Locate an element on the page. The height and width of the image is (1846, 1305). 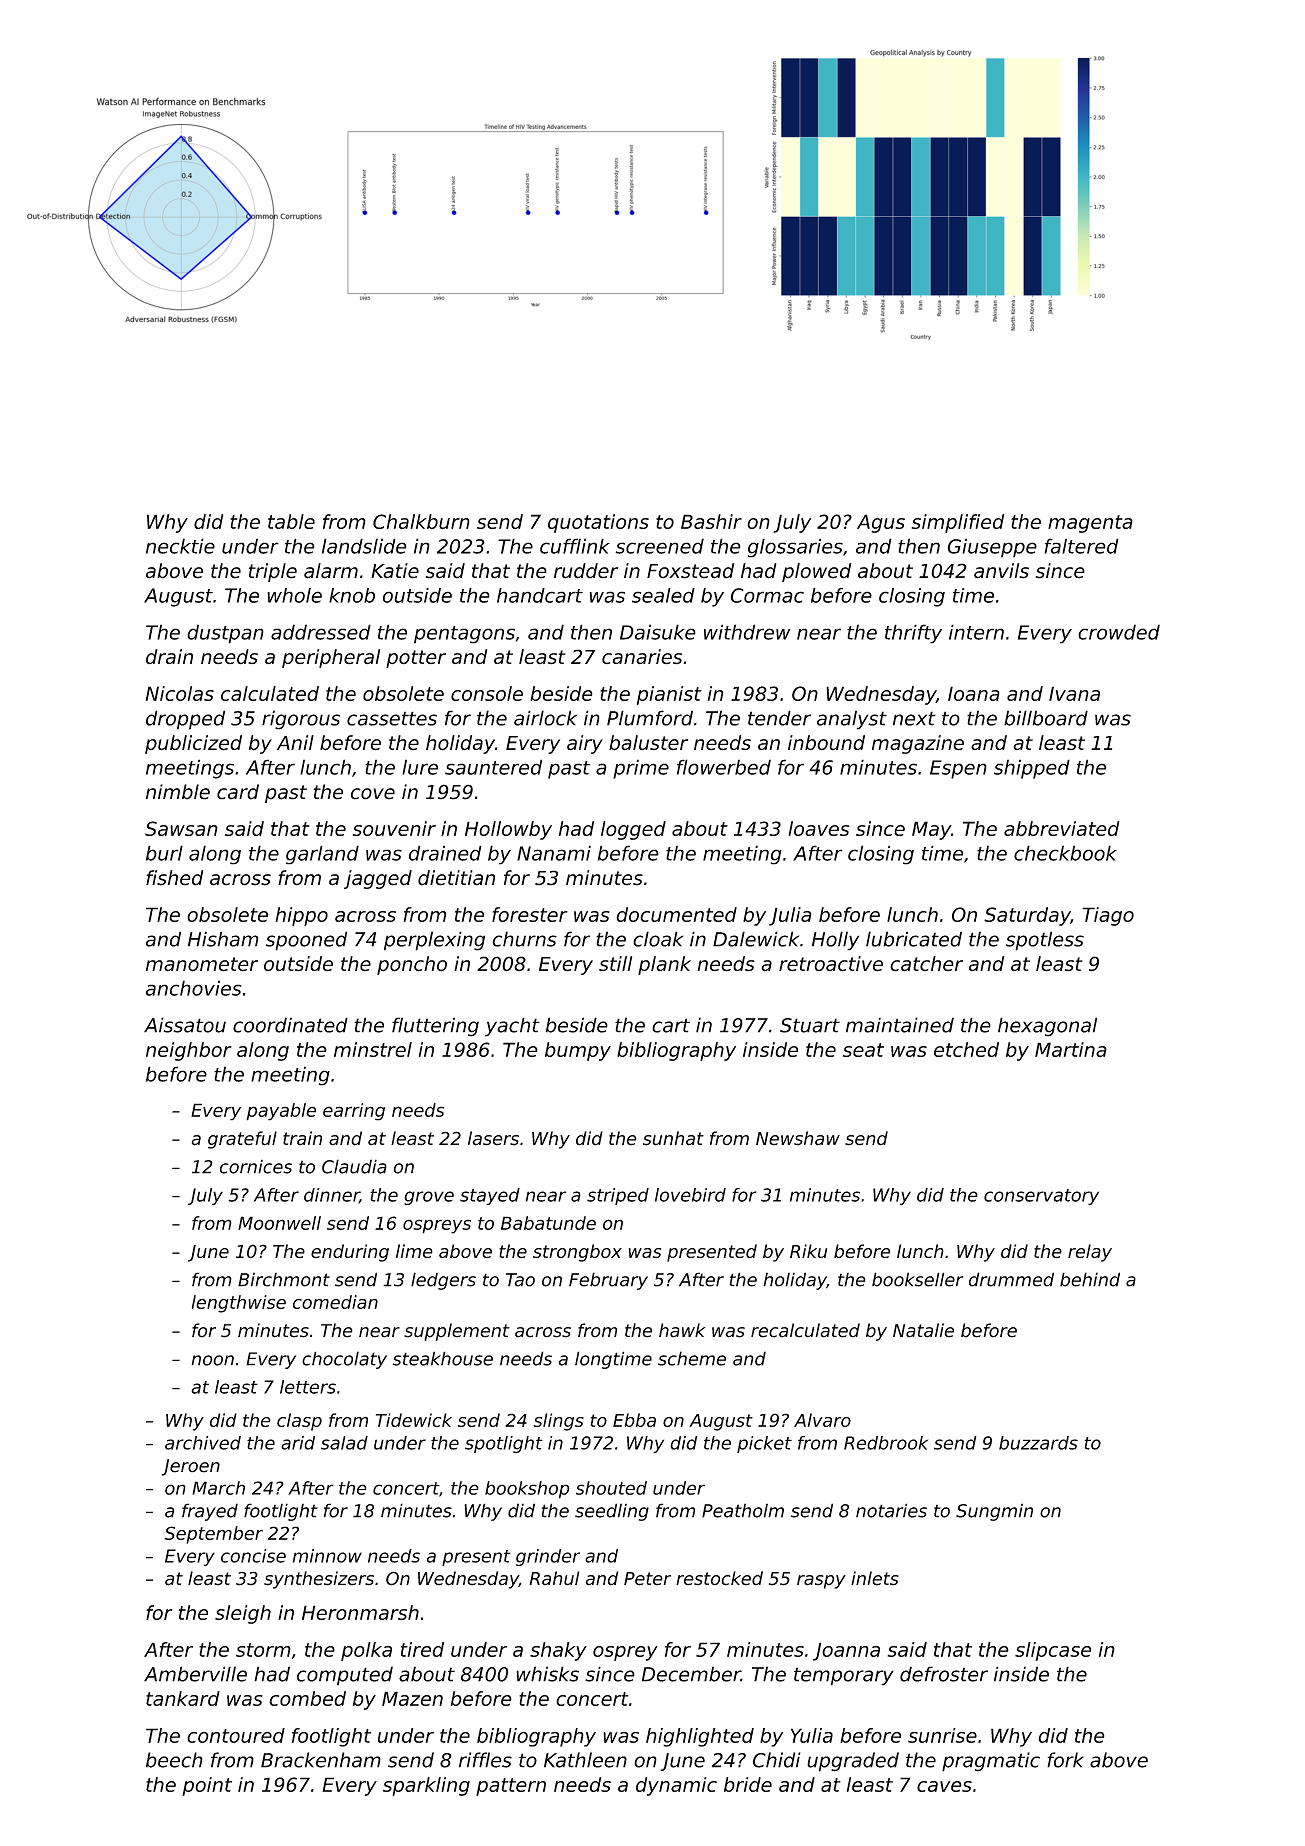
Moonwell is located at coordinates (279, 1223).
